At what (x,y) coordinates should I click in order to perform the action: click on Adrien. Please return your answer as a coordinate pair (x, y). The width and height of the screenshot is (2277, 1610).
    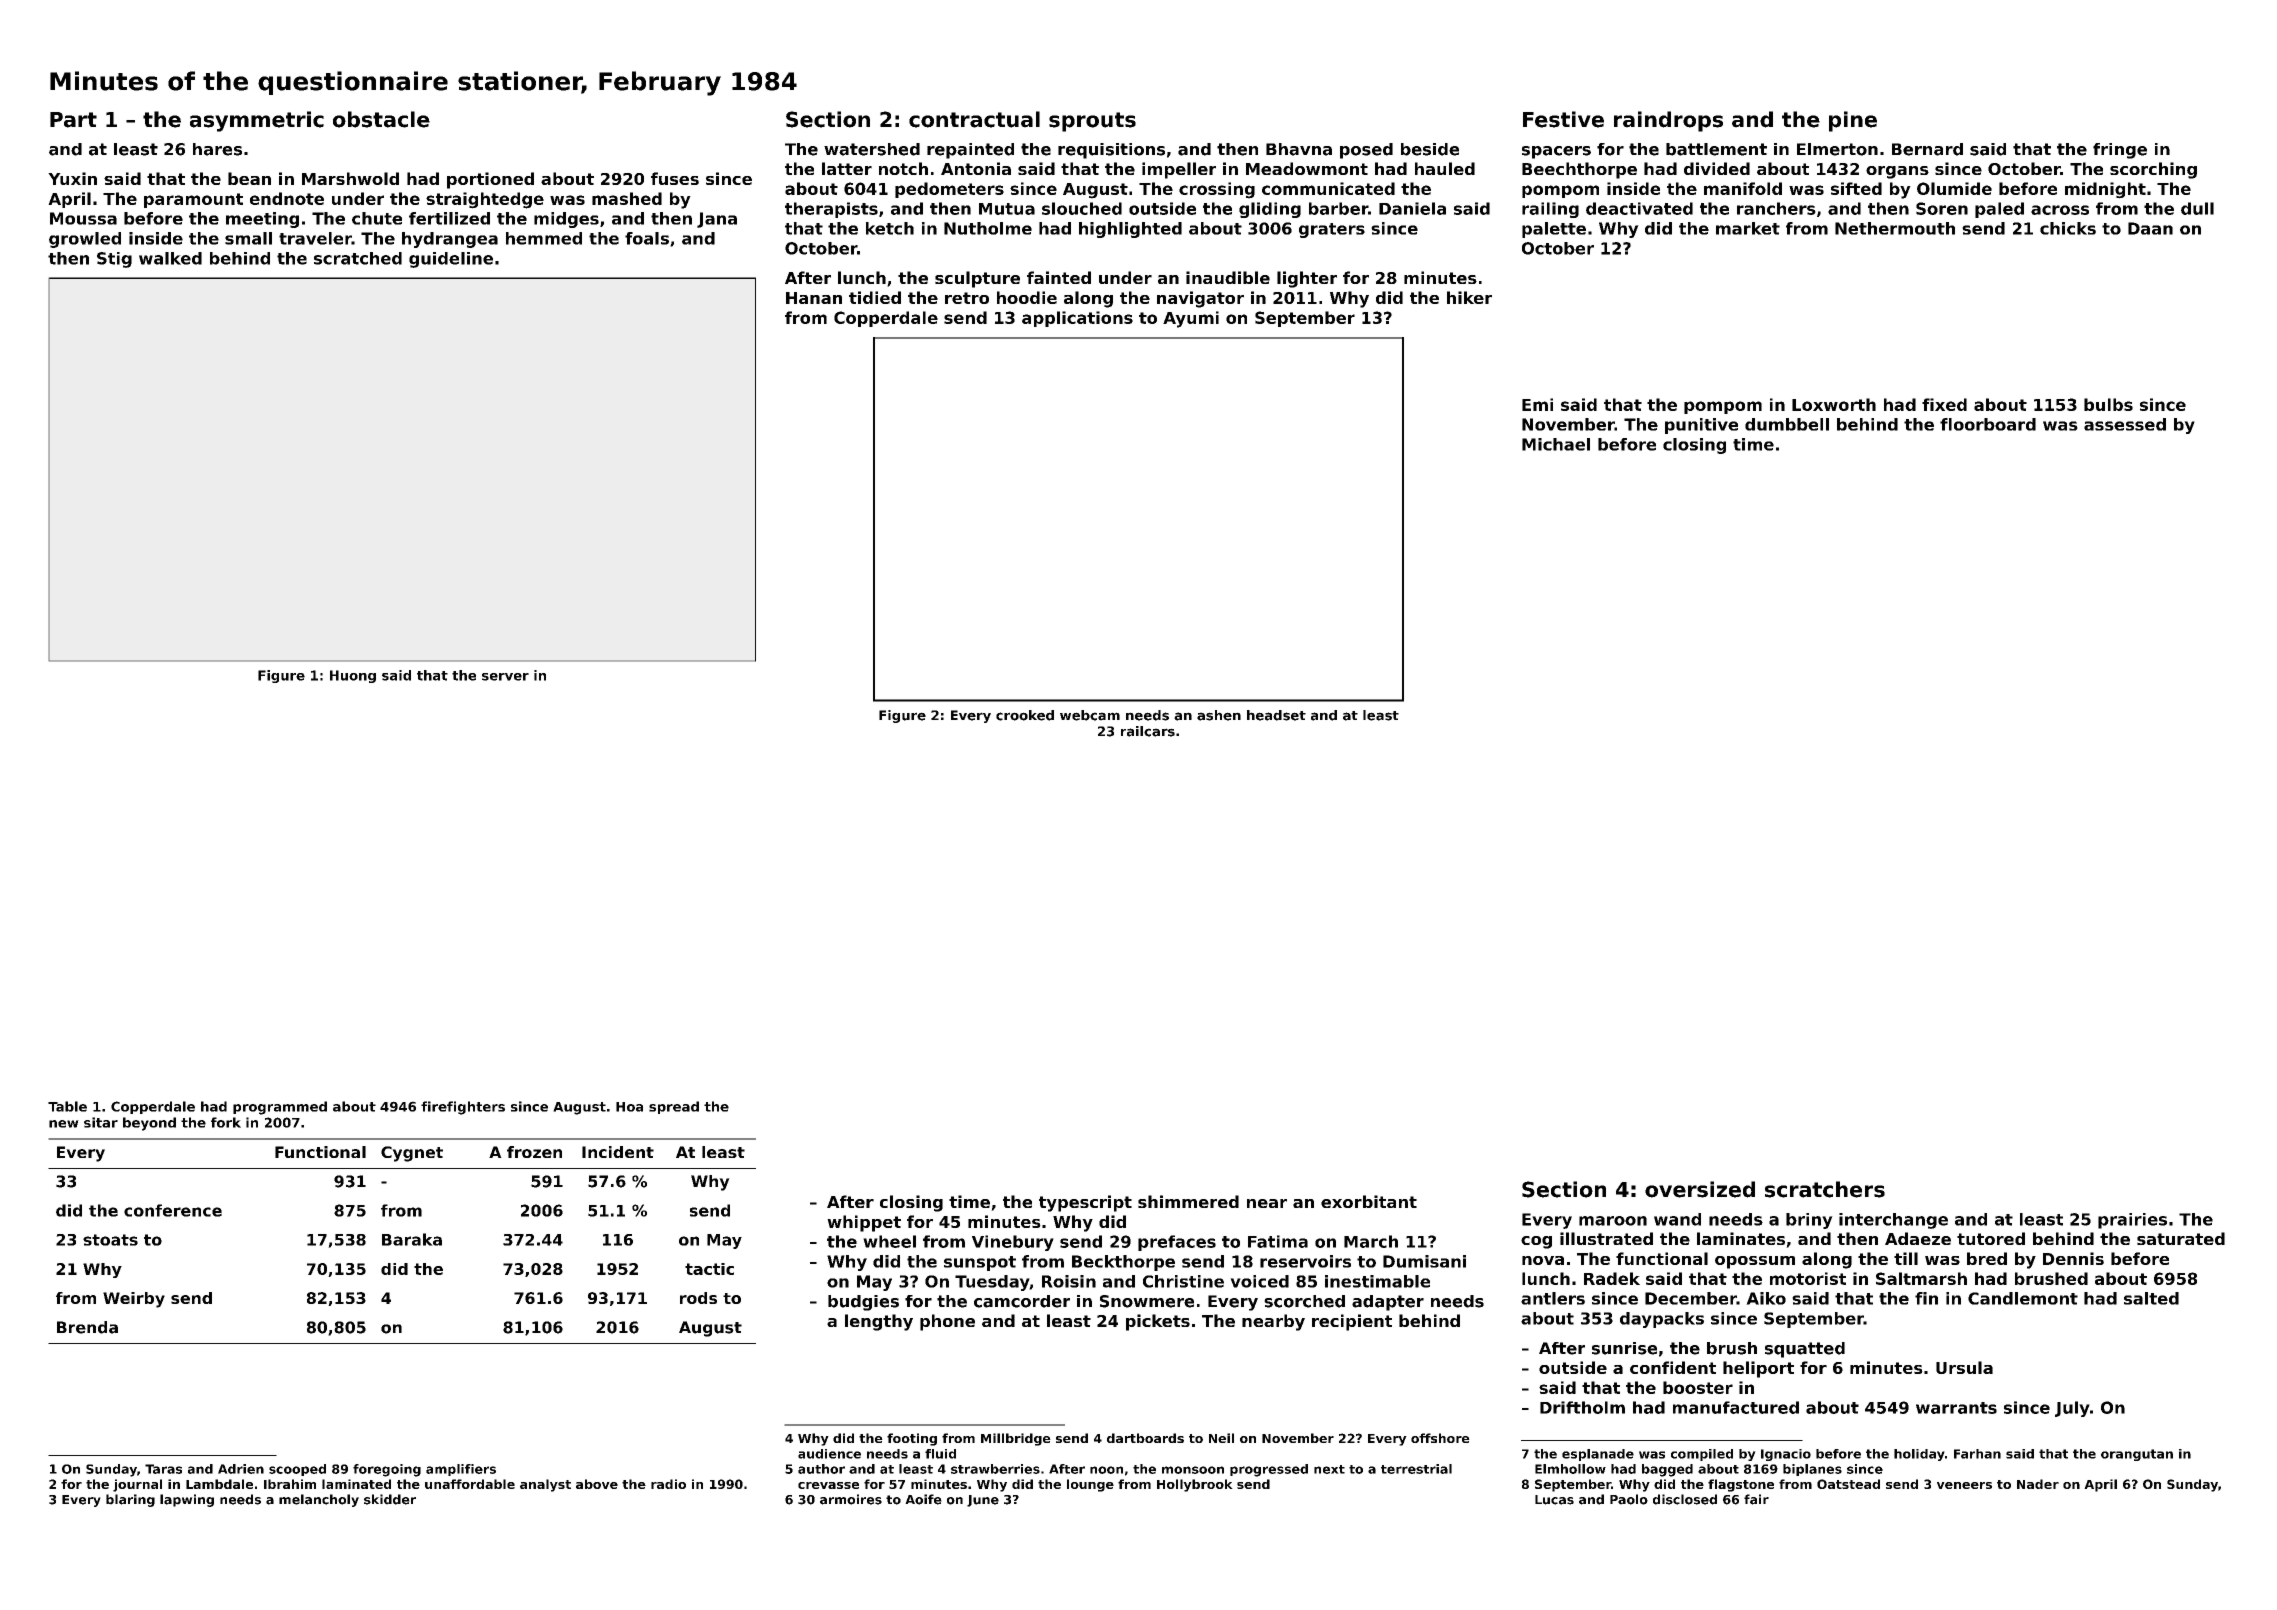
    Looking at the image, I should click on (241, 1469).
